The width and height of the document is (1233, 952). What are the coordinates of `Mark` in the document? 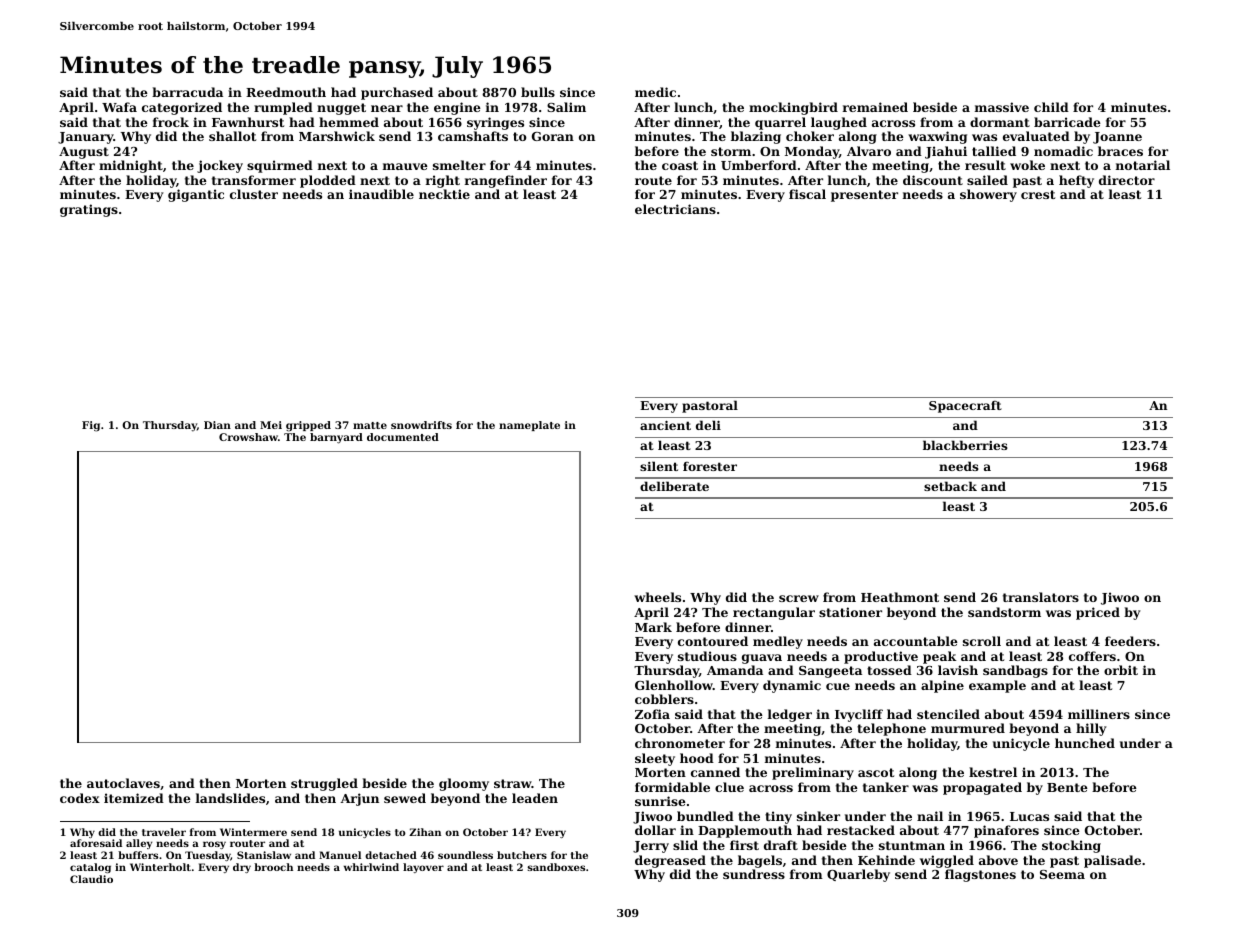 It's located at (653, 627).
